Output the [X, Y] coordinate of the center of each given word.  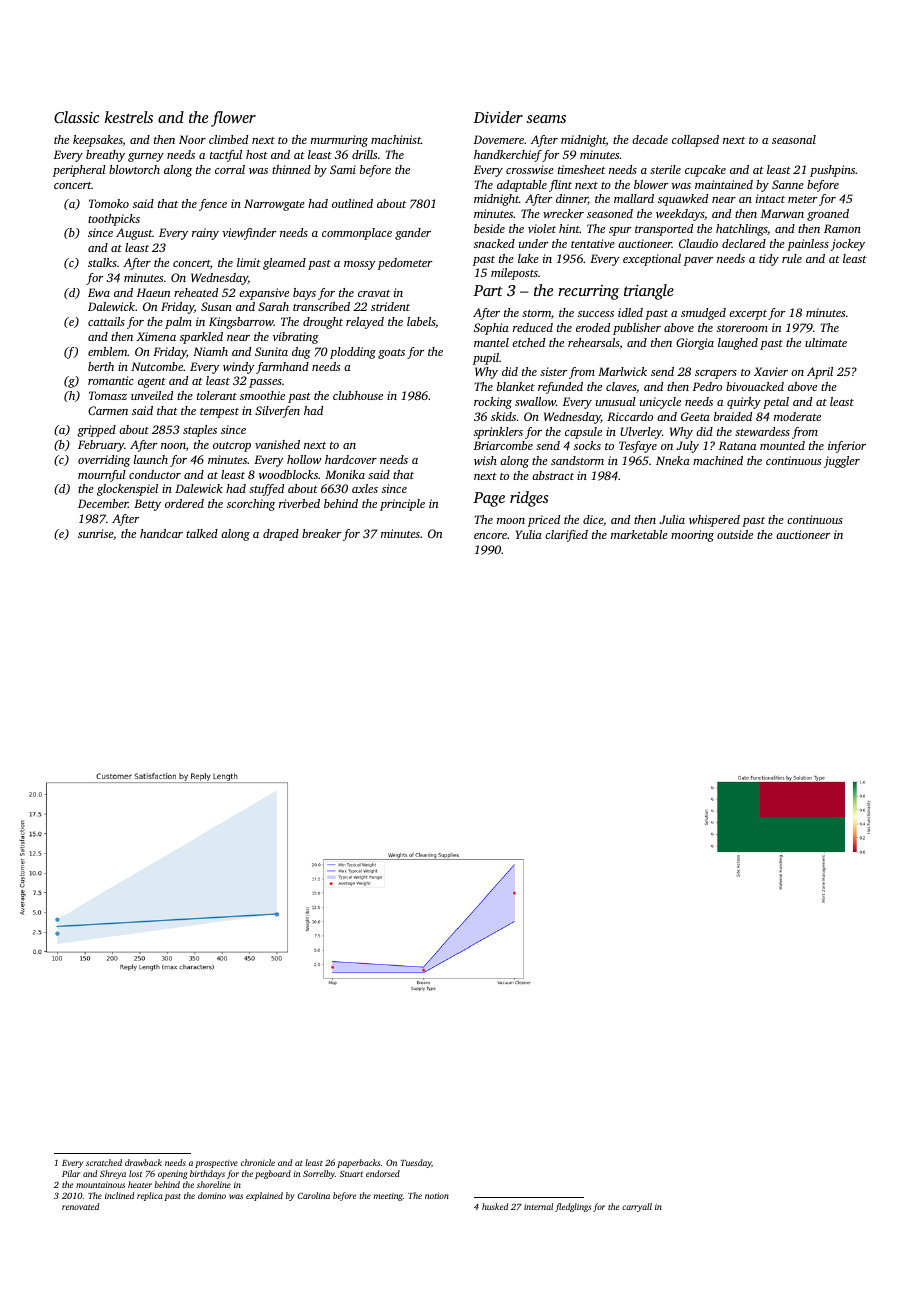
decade [650, 139]
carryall [637, 1207]
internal [538, 1206]
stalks [102, 262]
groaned [828, 215]
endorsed [383, 1173]
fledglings [573, 1207]
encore [490, 536]
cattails [106, 321]
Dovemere [499, 139]
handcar [161, 533]
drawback [143, 1162]
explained [264, 1196]
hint [569, 228]
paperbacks [358, 1163]
